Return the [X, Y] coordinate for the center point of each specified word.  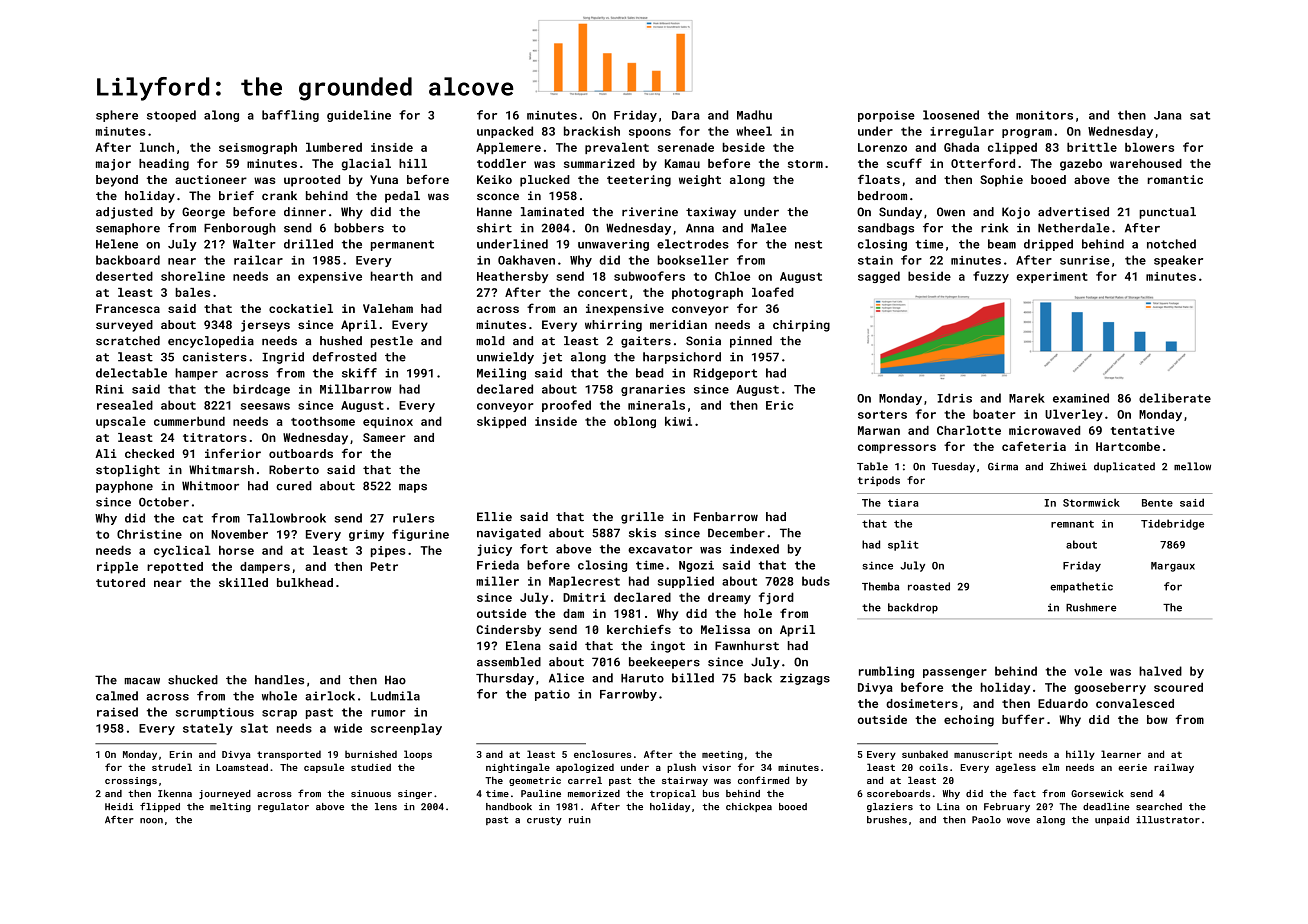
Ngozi [696, 566]
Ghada [961, 147]
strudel [172, 767]
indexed [754, 549]
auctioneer [211, 179]
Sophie [1001, 181]
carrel [585, 780]
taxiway [711, 213]
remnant [1072, 524]
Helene [117, 244]
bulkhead [305, 582]
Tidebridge [1172, 524]
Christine [149, 534]
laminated [552, 212]
